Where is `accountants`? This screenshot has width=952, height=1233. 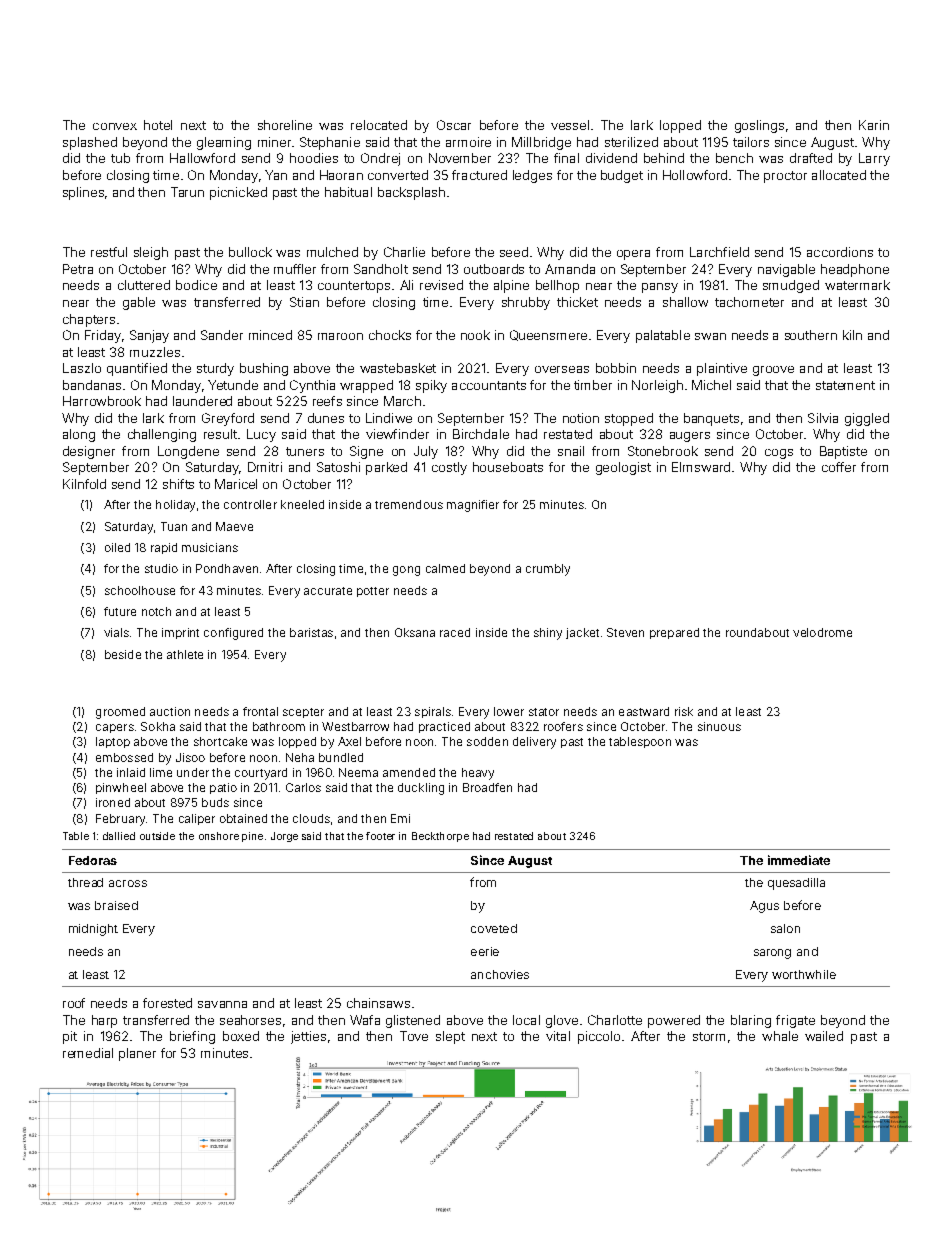
accountants is located at coordinates (489, 385).
